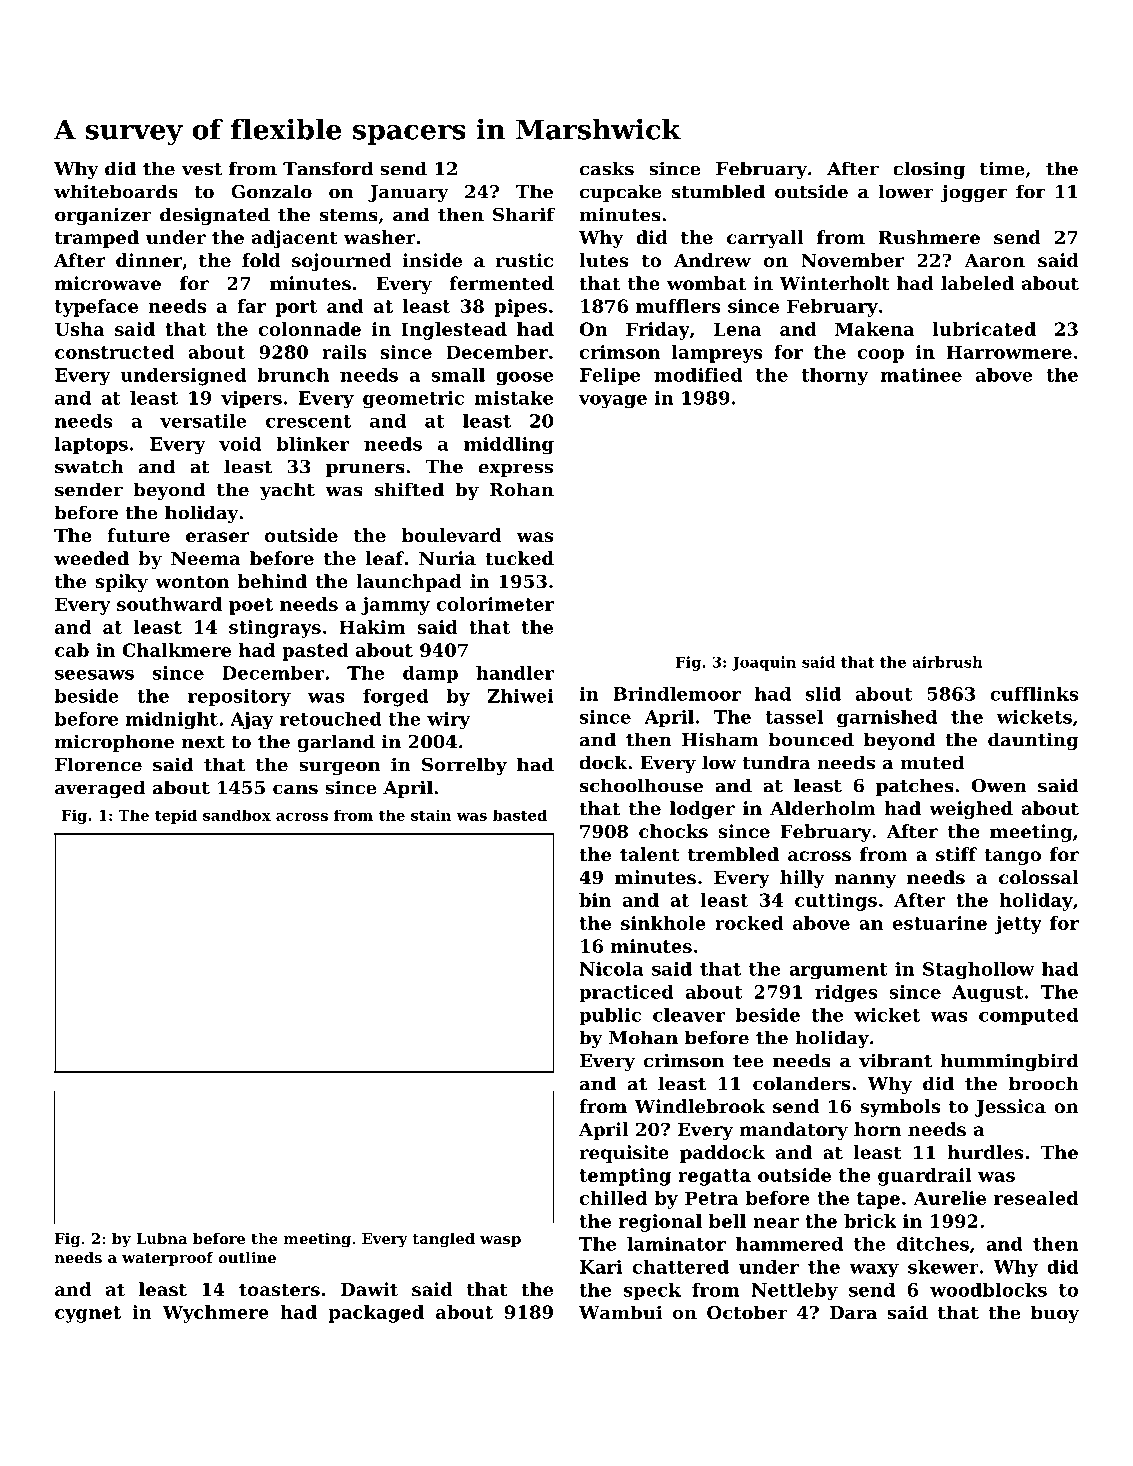  I want to click on patches, so click(915, 787).
